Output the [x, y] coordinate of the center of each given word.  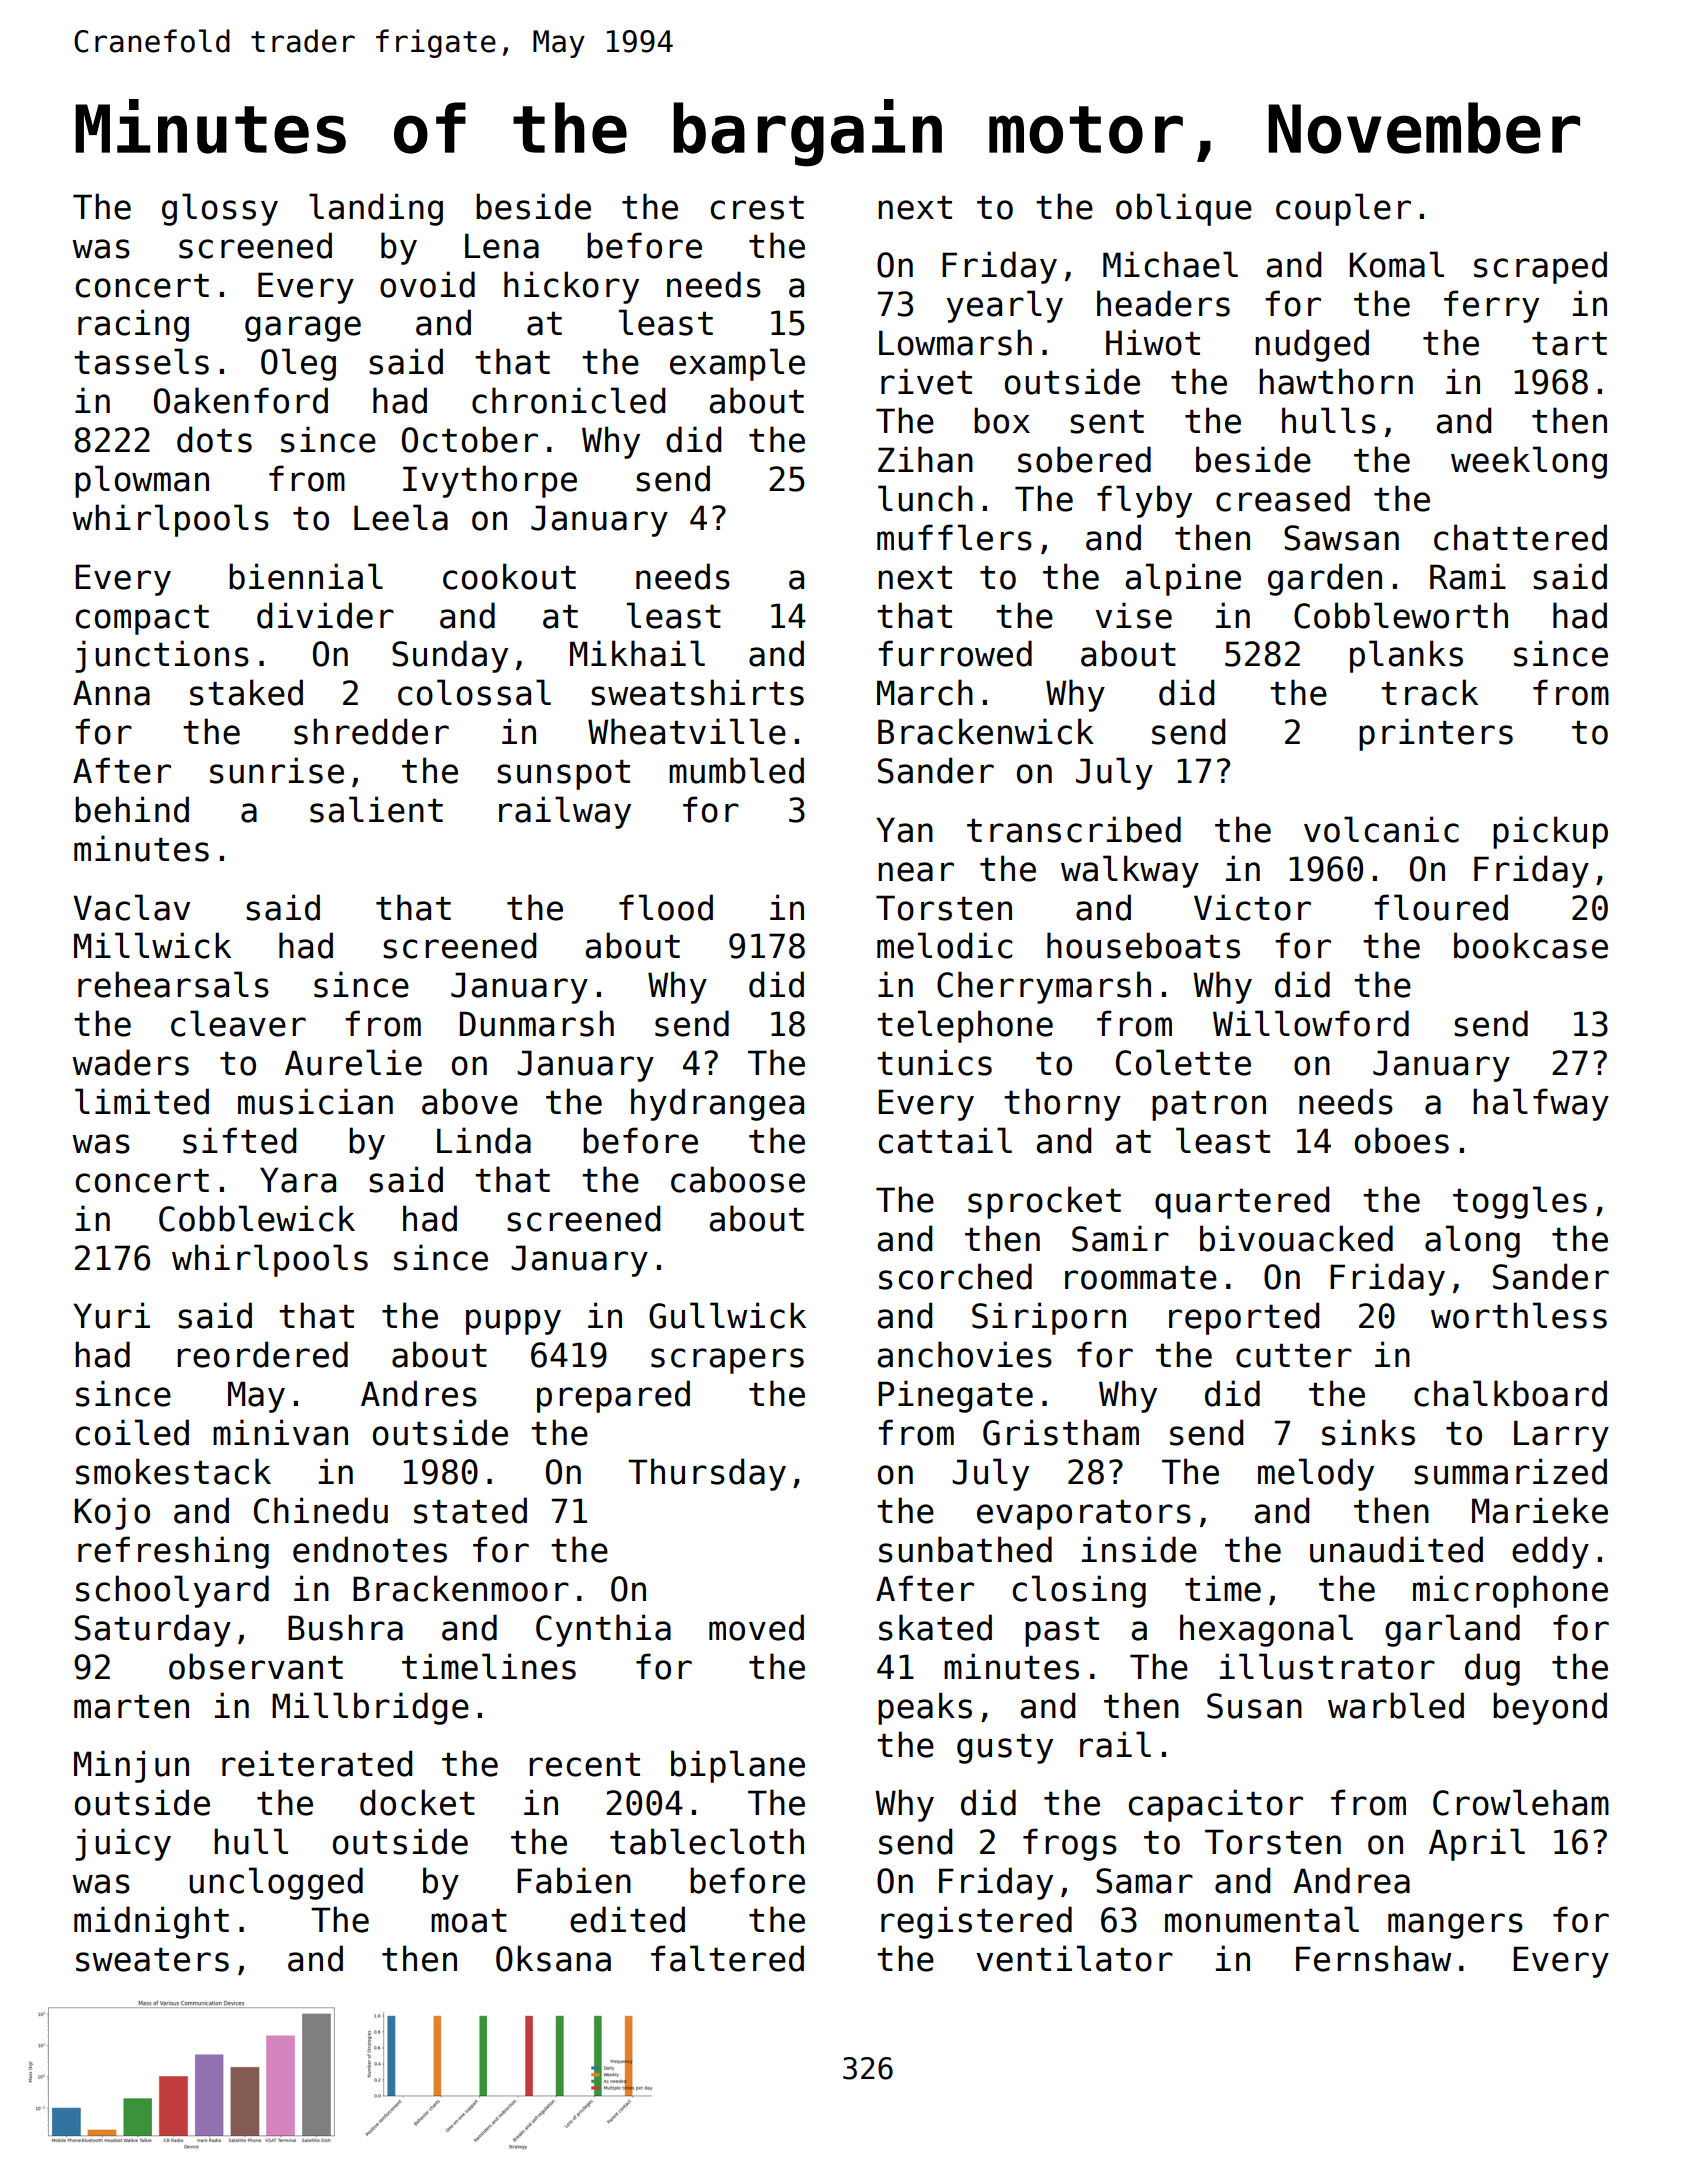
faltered [727, 1958]
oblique [1184, 209]
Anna [111, 693]
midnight [151, 1922]
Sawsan [1341, 538]
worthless [1519, 1315]
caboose [738, 1179]
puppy [513, 1322]
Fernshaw [1373, 1958]
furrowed [955, 653]
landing [376, 209]
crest [757, 208]
